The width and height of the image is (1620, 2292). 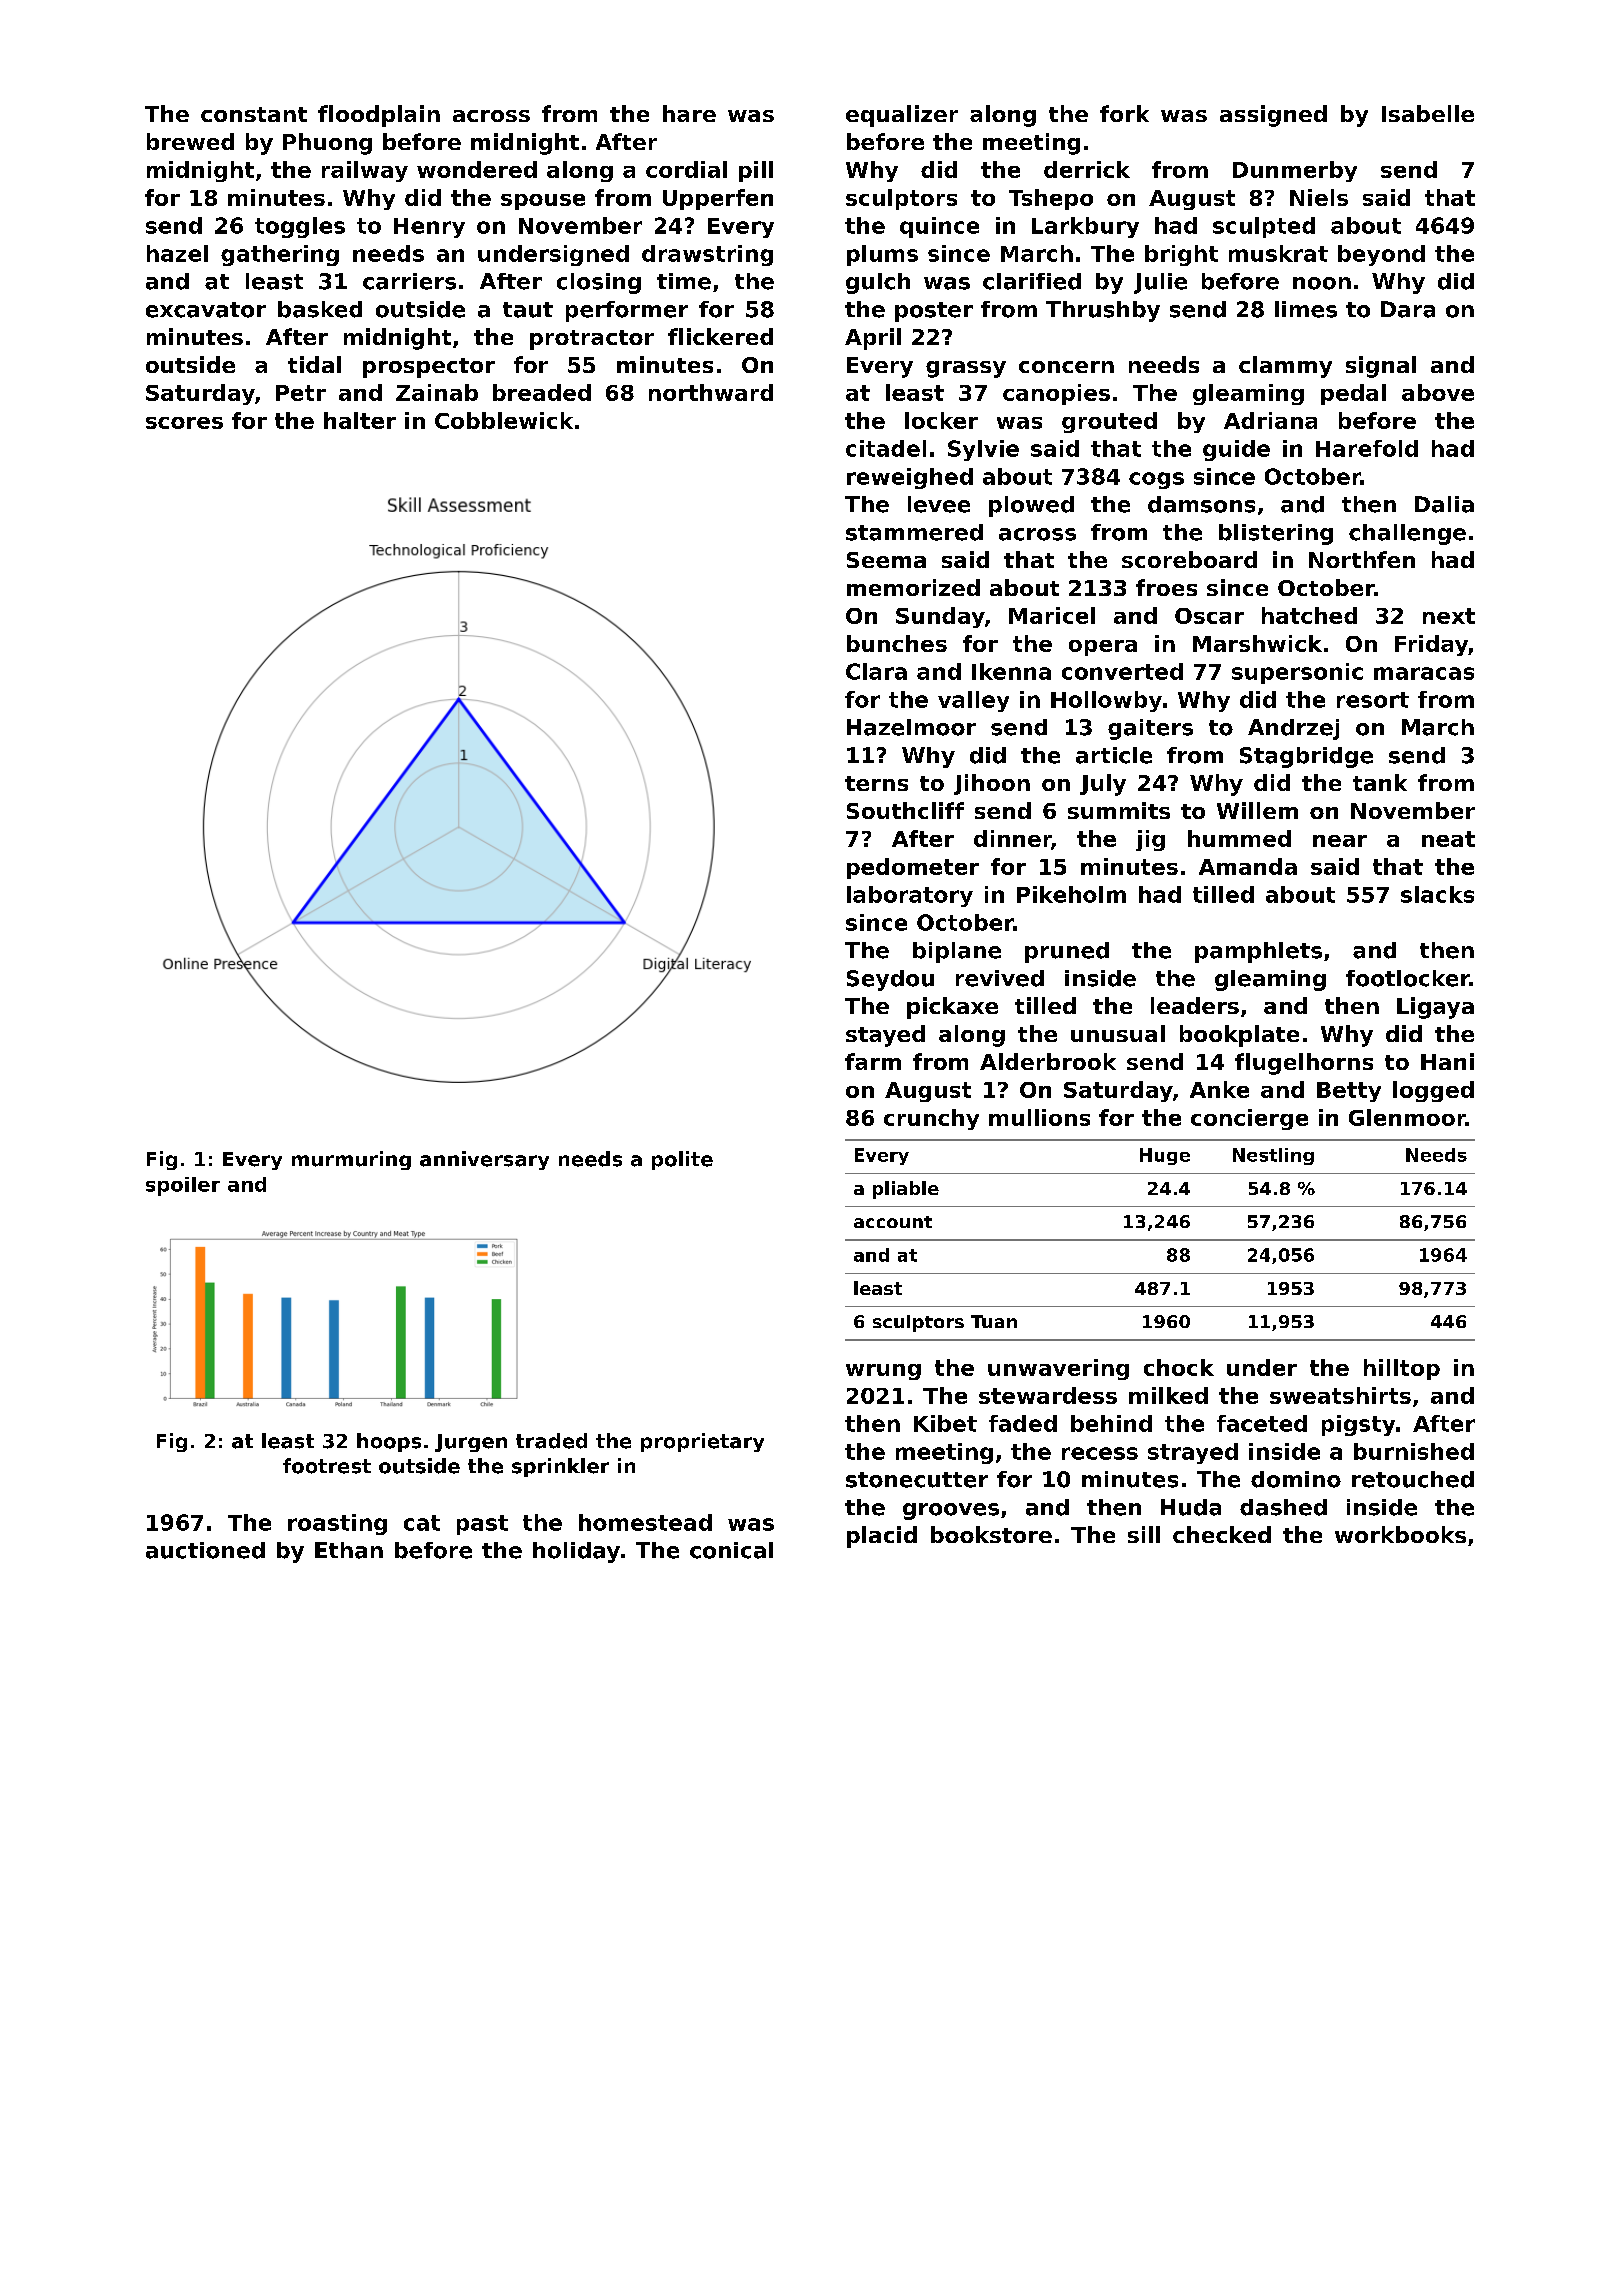 I want to click on Nestling, so click(x=1273, y=1156).
